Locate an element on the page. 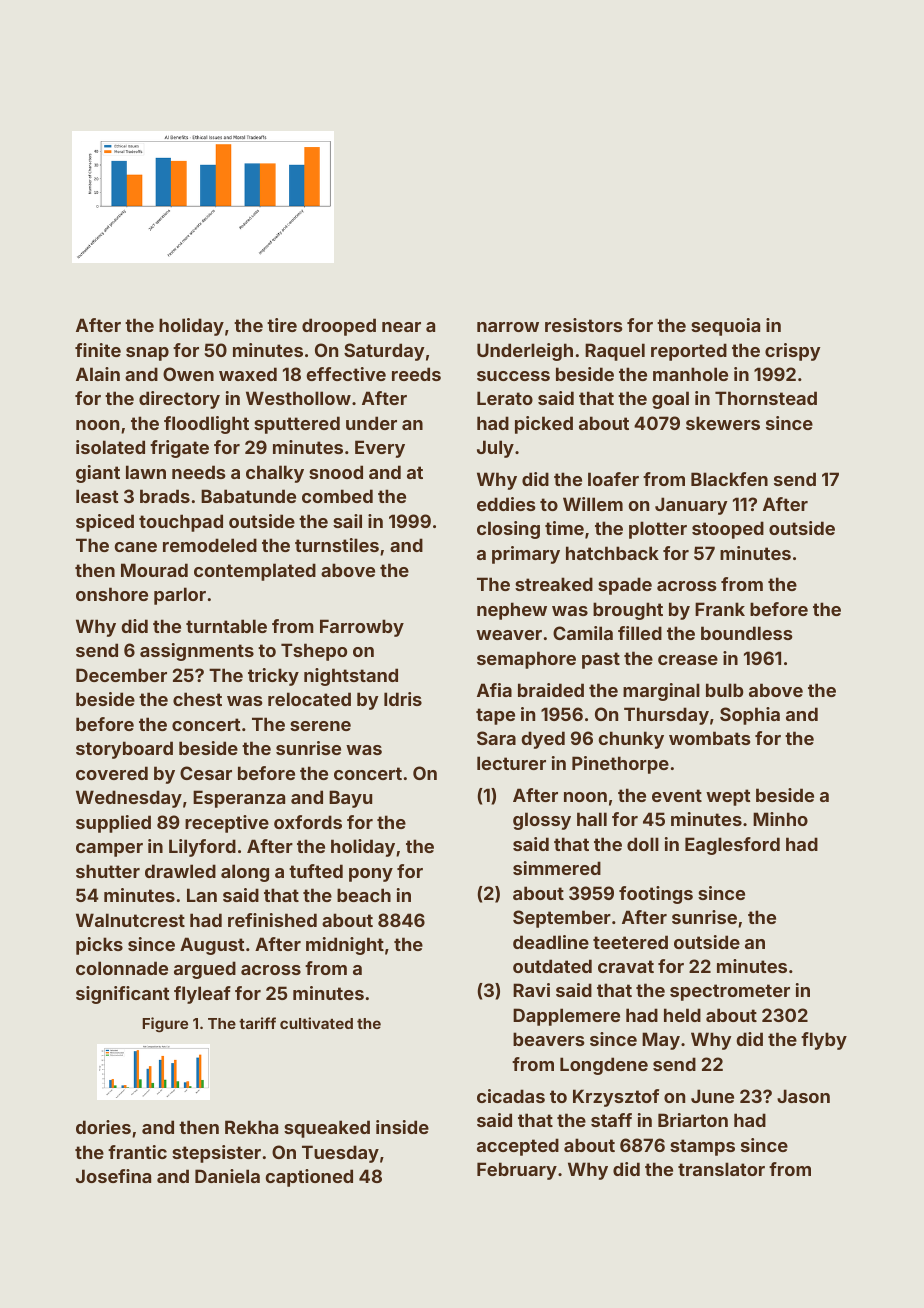 Image resolution: width=924 pixels, height=1308 pixels. spectrometer is located at coordinates (730, 992).
